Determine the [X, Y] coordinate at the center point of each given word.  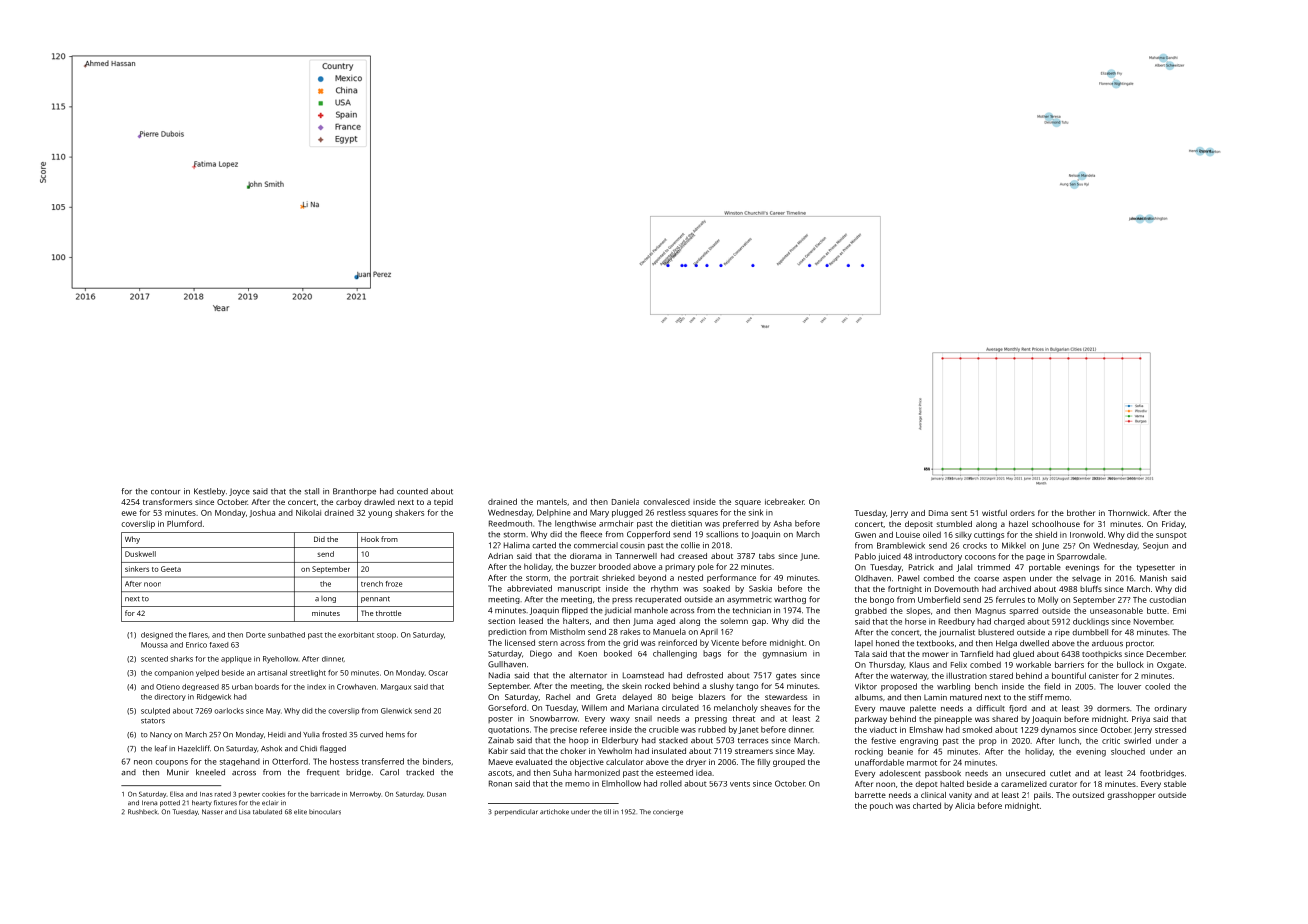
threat [743, 718]
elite [300, 812]
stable [1175, 784]
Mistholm [567, 632]
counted [412, 491]
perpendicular [516, 812]
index [316, 687]
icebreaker [784, 501]
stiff [1036, 697]
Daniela [625, 501]
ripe [1062, 633]
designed [157, 636]
